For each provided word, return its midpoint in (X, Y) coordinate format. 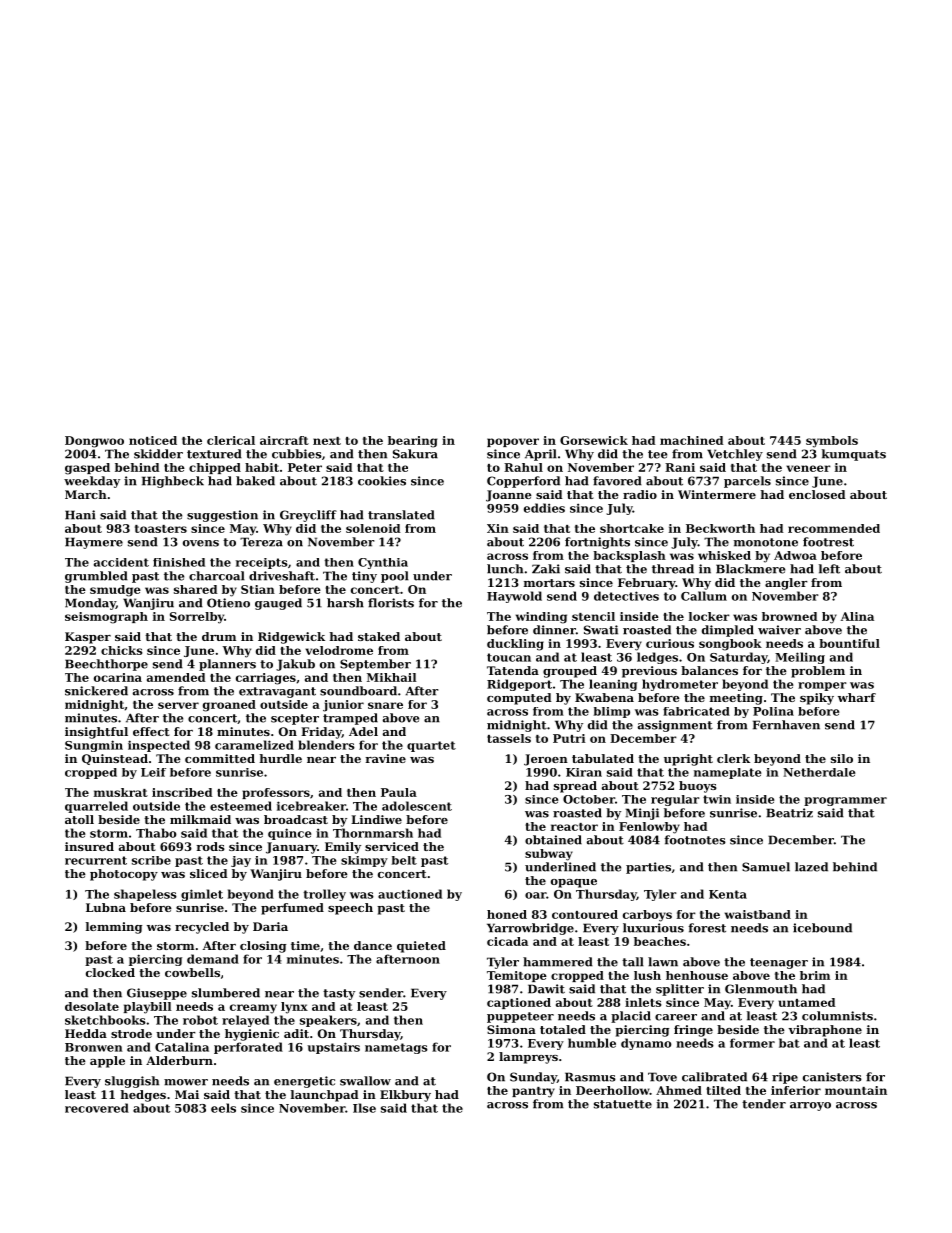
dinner (554, 630)
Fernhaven (786, 725)
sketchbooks (105, 1020)
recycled (202, 928)
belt (404, 860)
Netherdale (819, 772)
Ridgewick (291, 638)
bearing (412, 442)
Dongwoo (94, 442)
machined (692, 440)
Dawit (546, 989)
